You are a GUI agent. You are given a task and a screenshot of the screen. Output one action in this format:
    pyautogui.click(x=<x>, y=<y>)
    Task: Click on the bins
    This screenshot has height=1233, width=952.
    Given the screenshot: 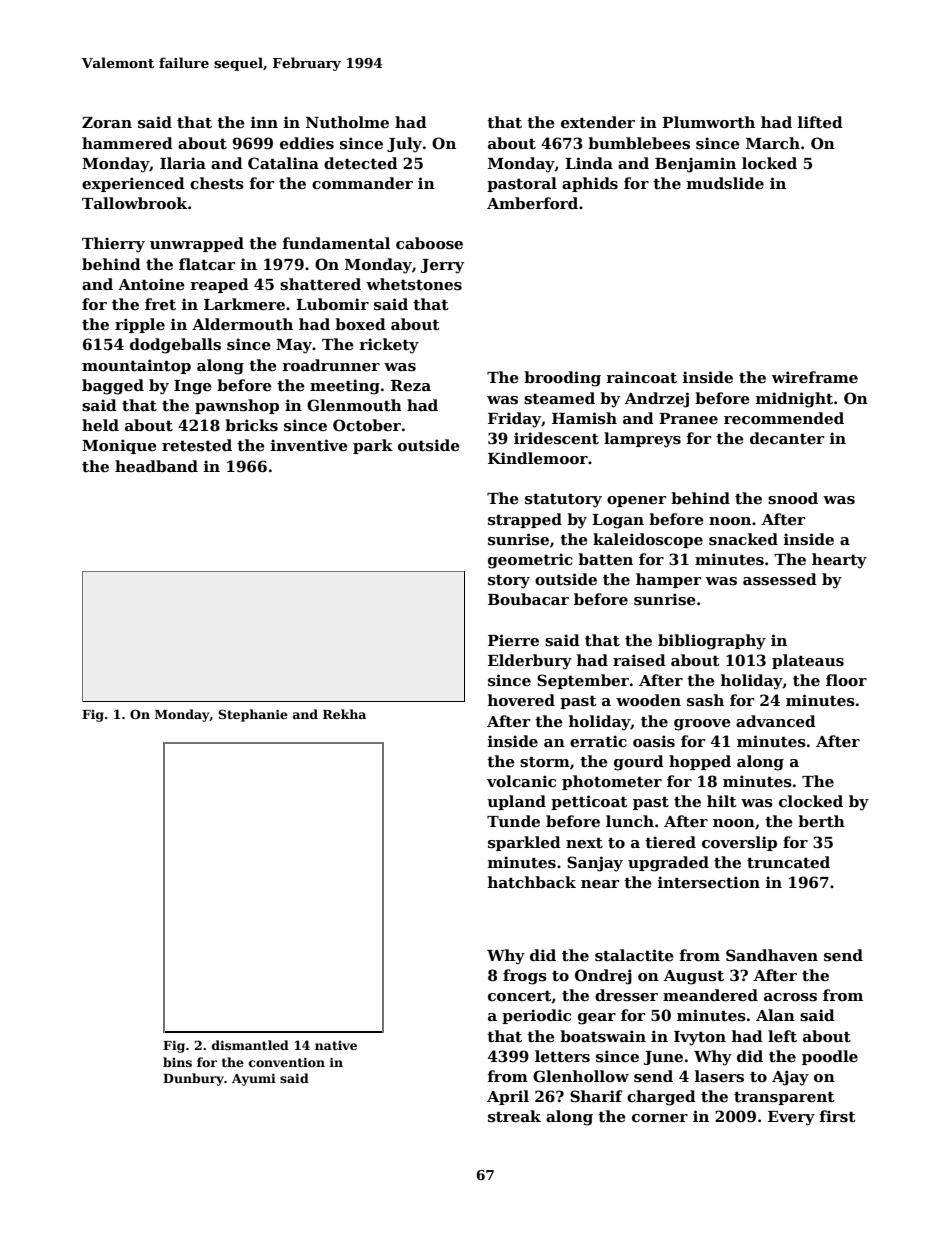 What is the action you would take?
    pyautogui.click(x=177, y=1062)
